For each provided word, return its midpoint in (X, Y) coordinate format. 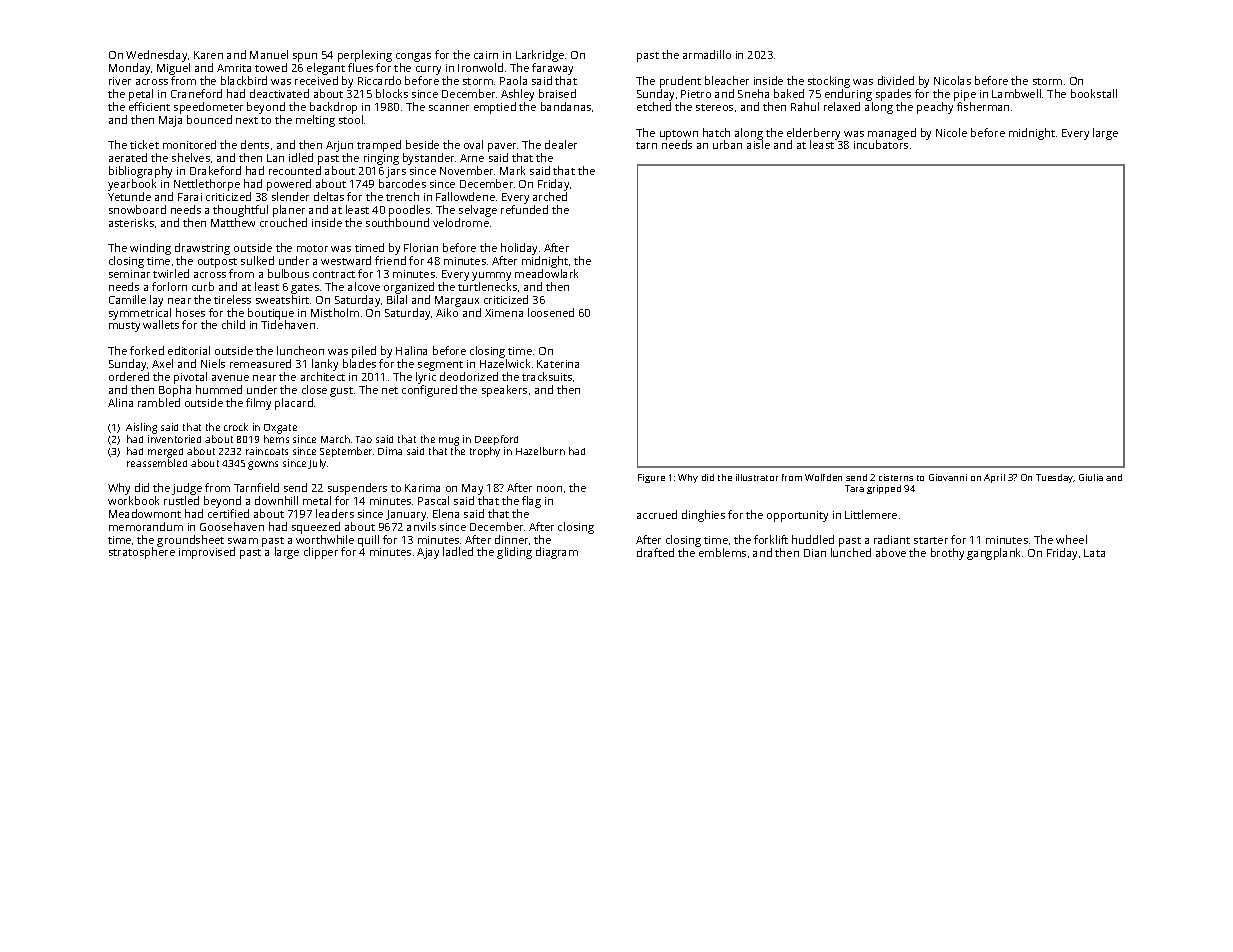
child (233, 324)
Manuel (269, 54)
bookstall (1094, 93)
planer (289, 211)
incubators (881, 145)
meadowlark (546, 273)
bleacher (727, 80)
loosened (551, 312)
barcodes (402, 183)
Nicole (951, 132)
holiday (519, 249)
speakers (504, 391)
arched (550, 196)
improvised (207, 553)
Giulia (1091, 477)
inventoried (174, 439)
